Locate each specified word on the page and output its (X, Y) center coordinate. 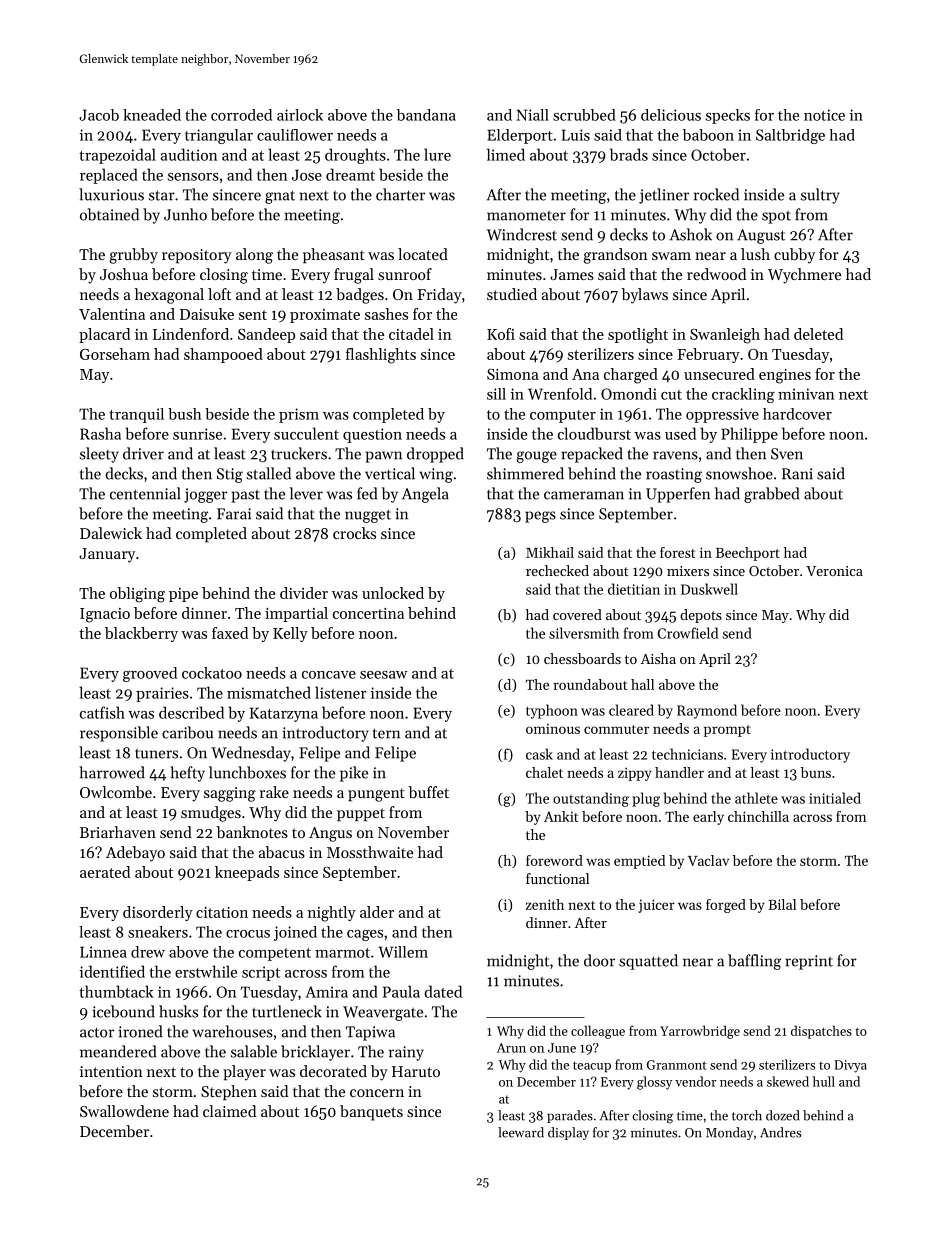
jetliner (664, 196)
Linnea (103, 952)
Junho (185, 214)
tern (386, 733)
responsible (119, 734)
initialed (835, 798)
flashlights (381, 356)
